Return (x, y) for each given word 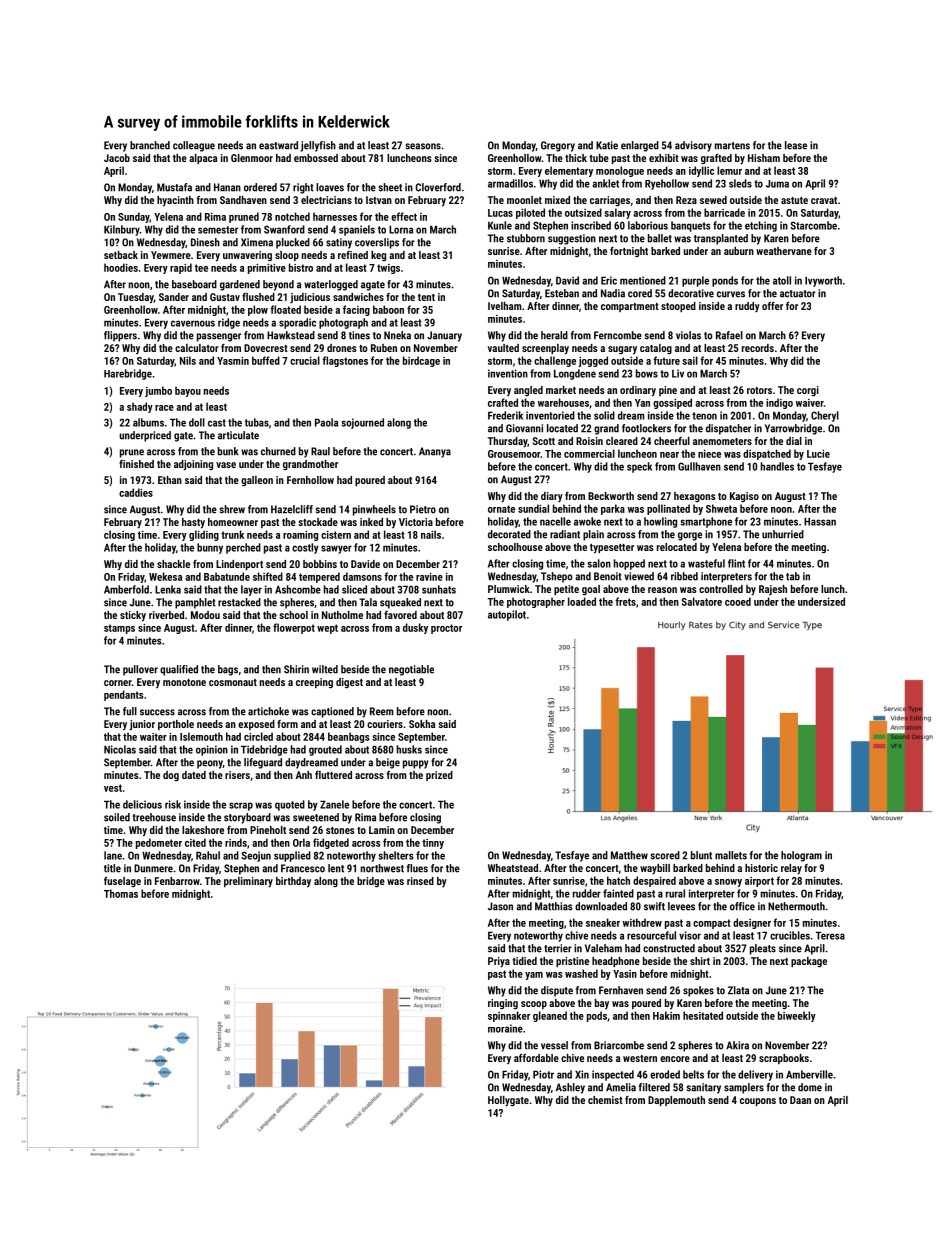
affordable (536, 1057)
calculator (197, 348)
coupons (758, 1102)
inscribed (591, 225)
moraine (505, 1028)
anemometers (722, 441)
